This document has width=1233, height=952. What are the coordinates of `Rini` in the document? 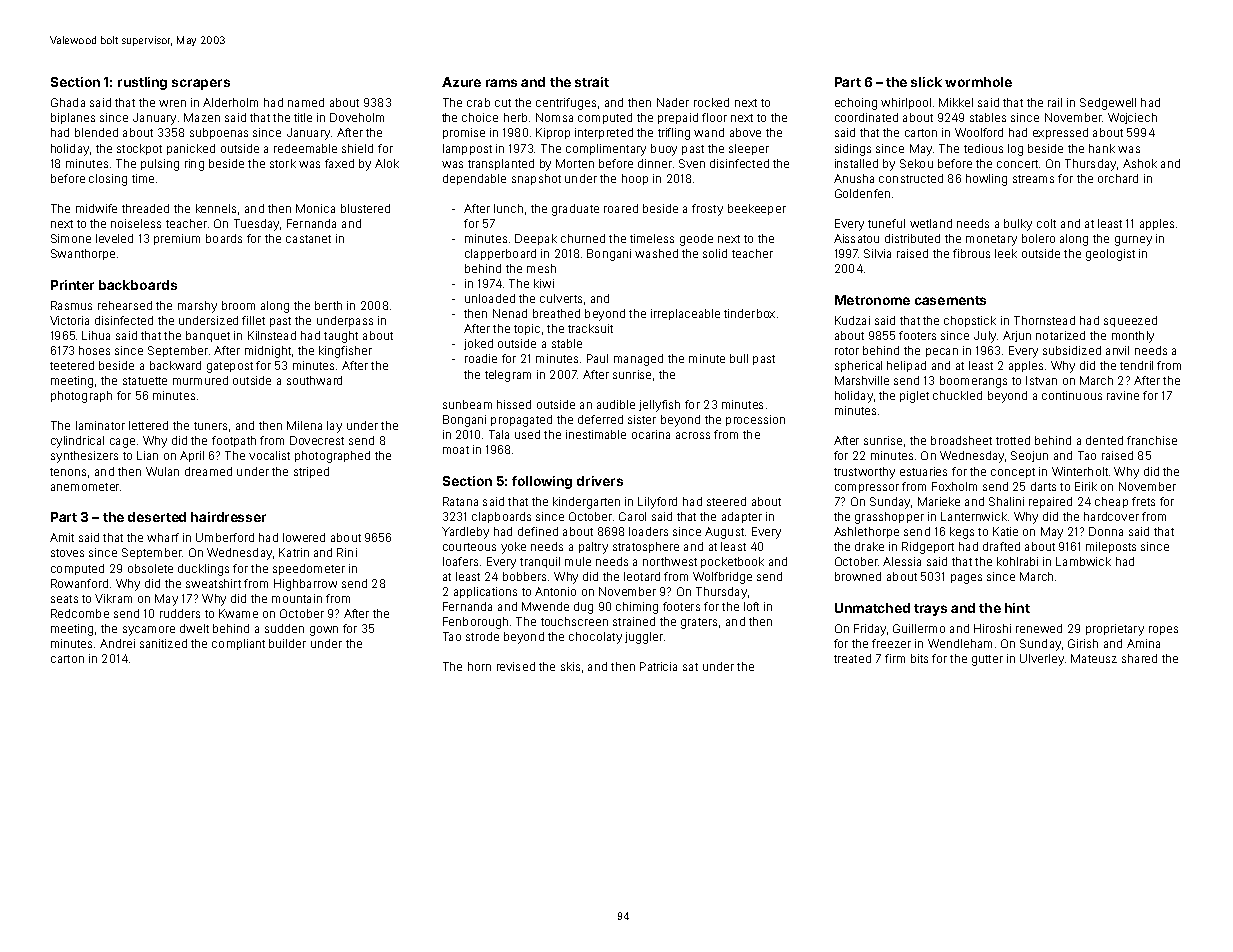 It's located at (347, 552).
